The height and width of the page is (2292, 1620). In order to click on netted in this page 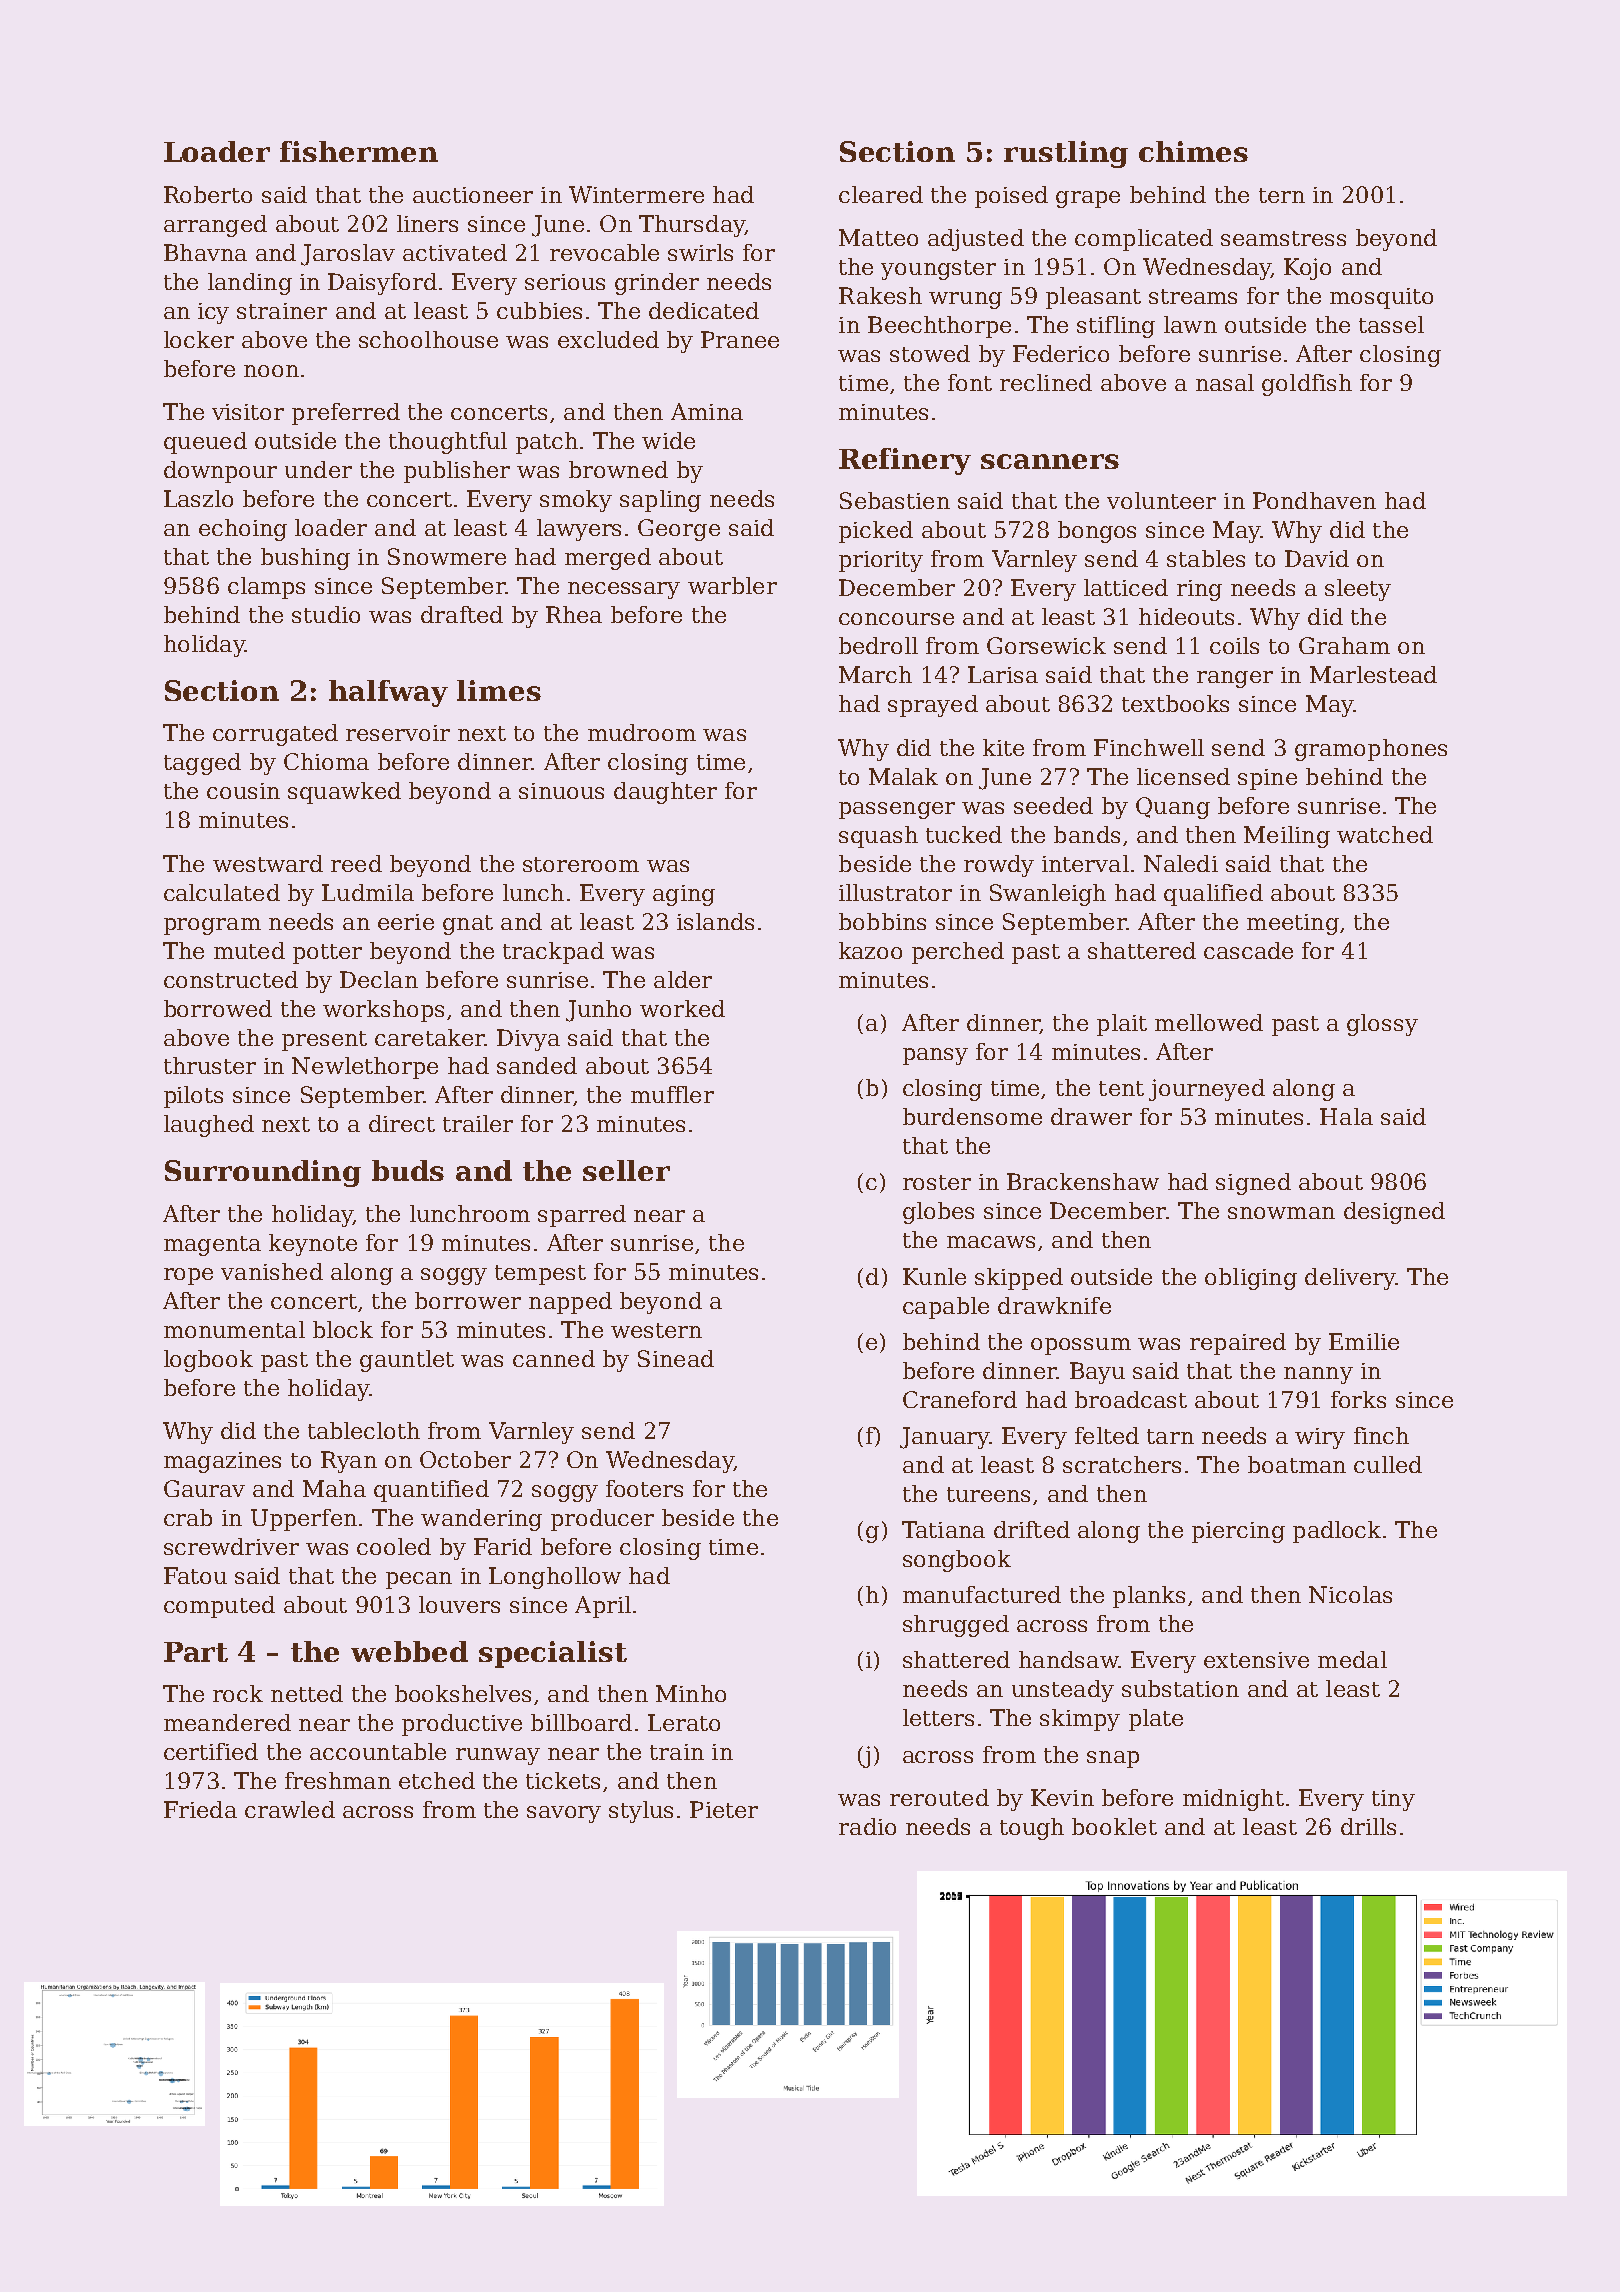, I will do `click(307, 1693)`.
